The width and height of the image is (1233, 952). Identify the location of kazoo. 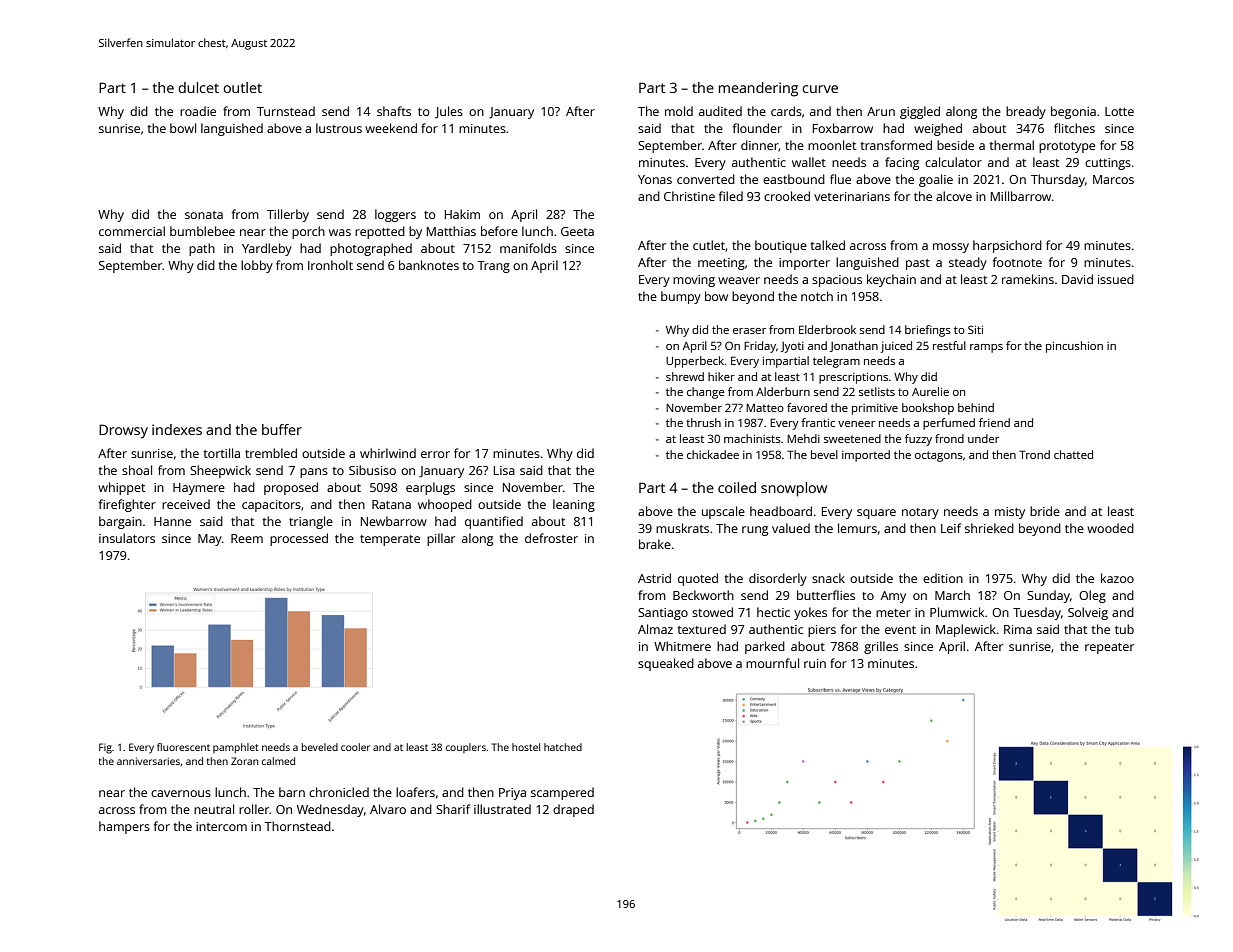
(1117, 578).
